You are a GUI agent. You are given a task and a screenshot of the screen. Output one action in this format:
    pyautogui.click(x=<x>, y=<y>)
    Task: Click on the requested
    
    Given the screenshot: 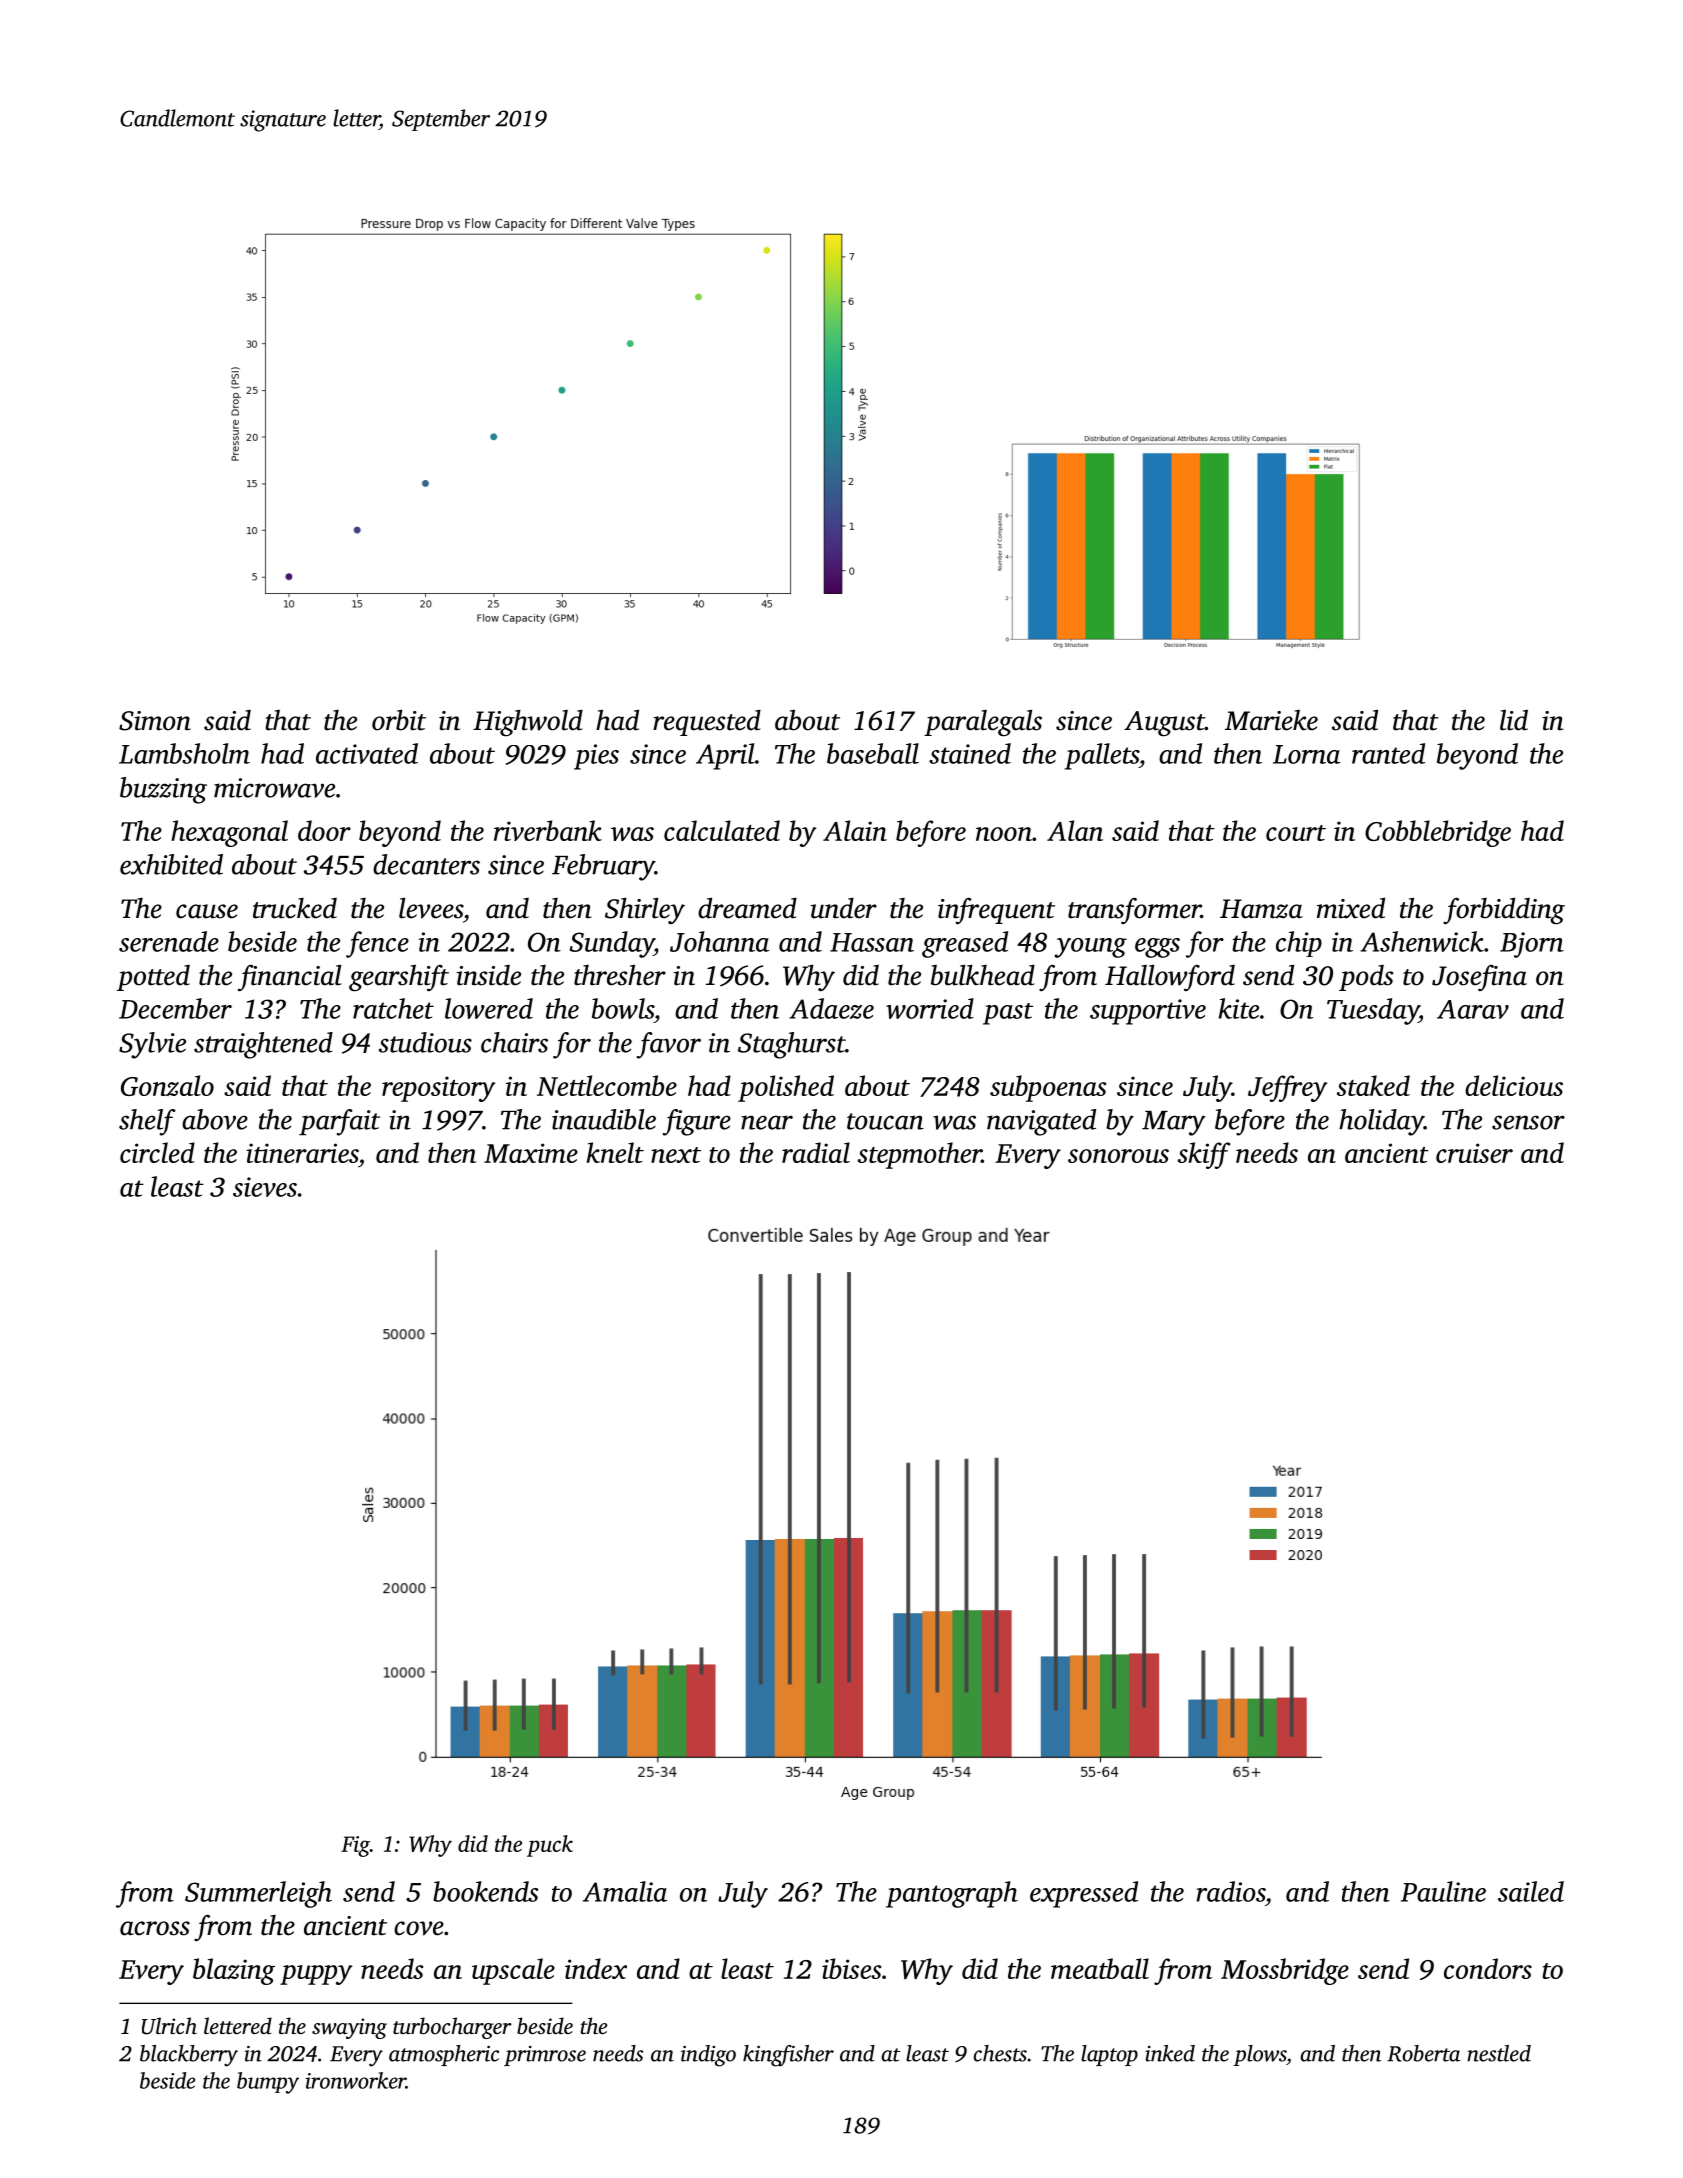 What is the action you would take?
    pyautogui.click(x=707, y=723)
